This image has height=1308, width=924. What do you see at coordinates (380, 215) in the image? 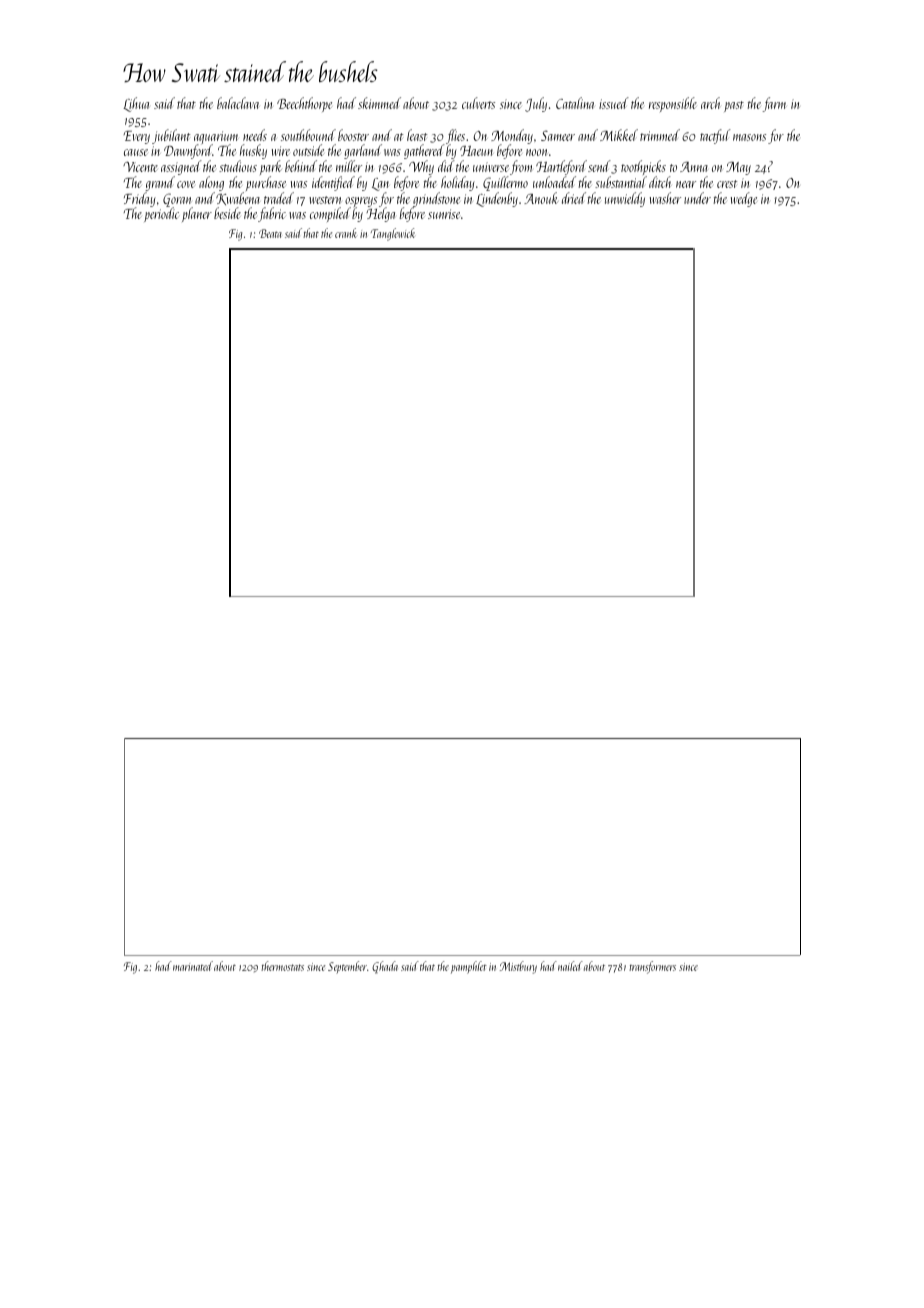
I see `Helga` at bounding box center [380, 215].
